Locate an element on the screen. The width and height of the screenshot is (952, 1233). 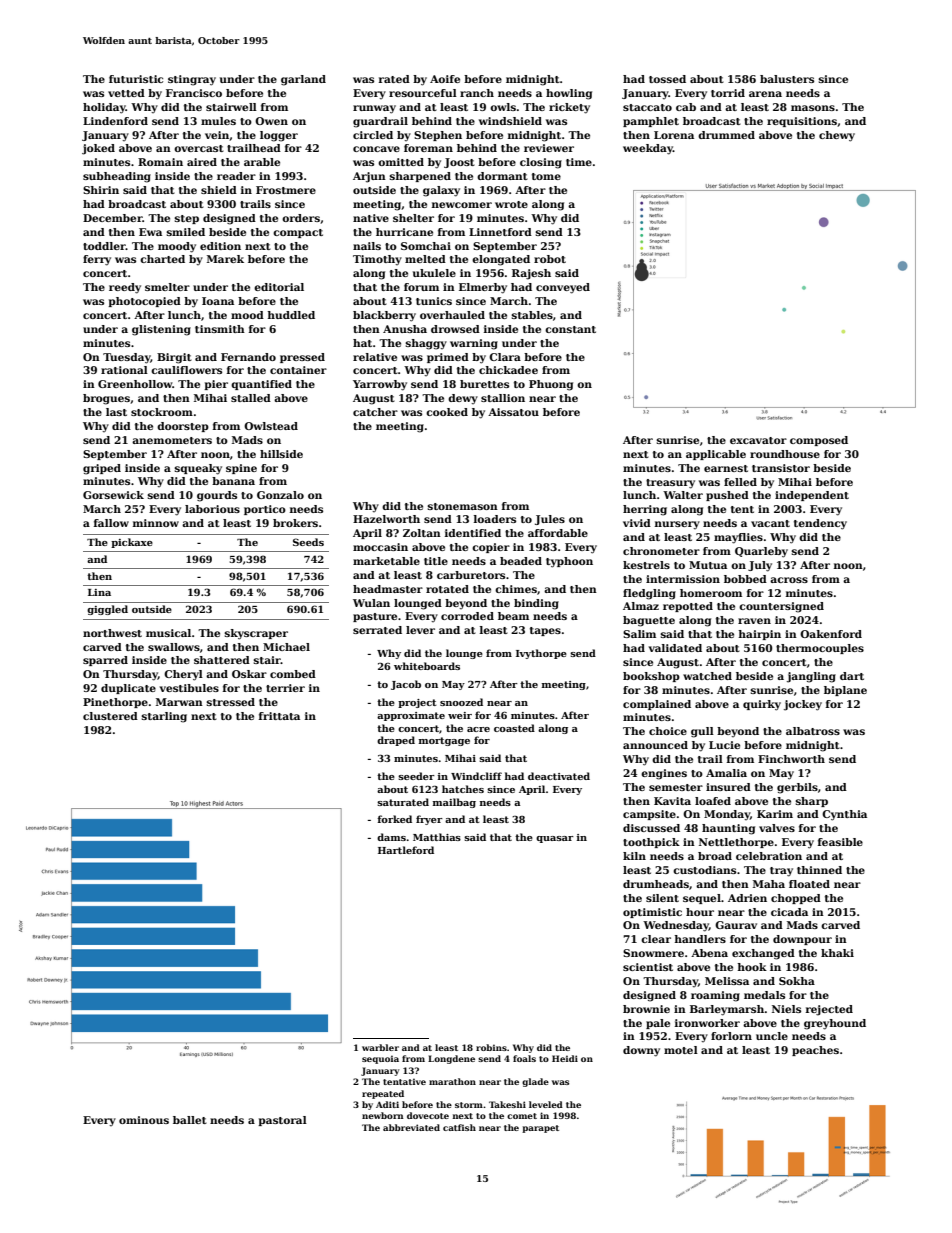
carburetors is located at coordinates (471, 575).
